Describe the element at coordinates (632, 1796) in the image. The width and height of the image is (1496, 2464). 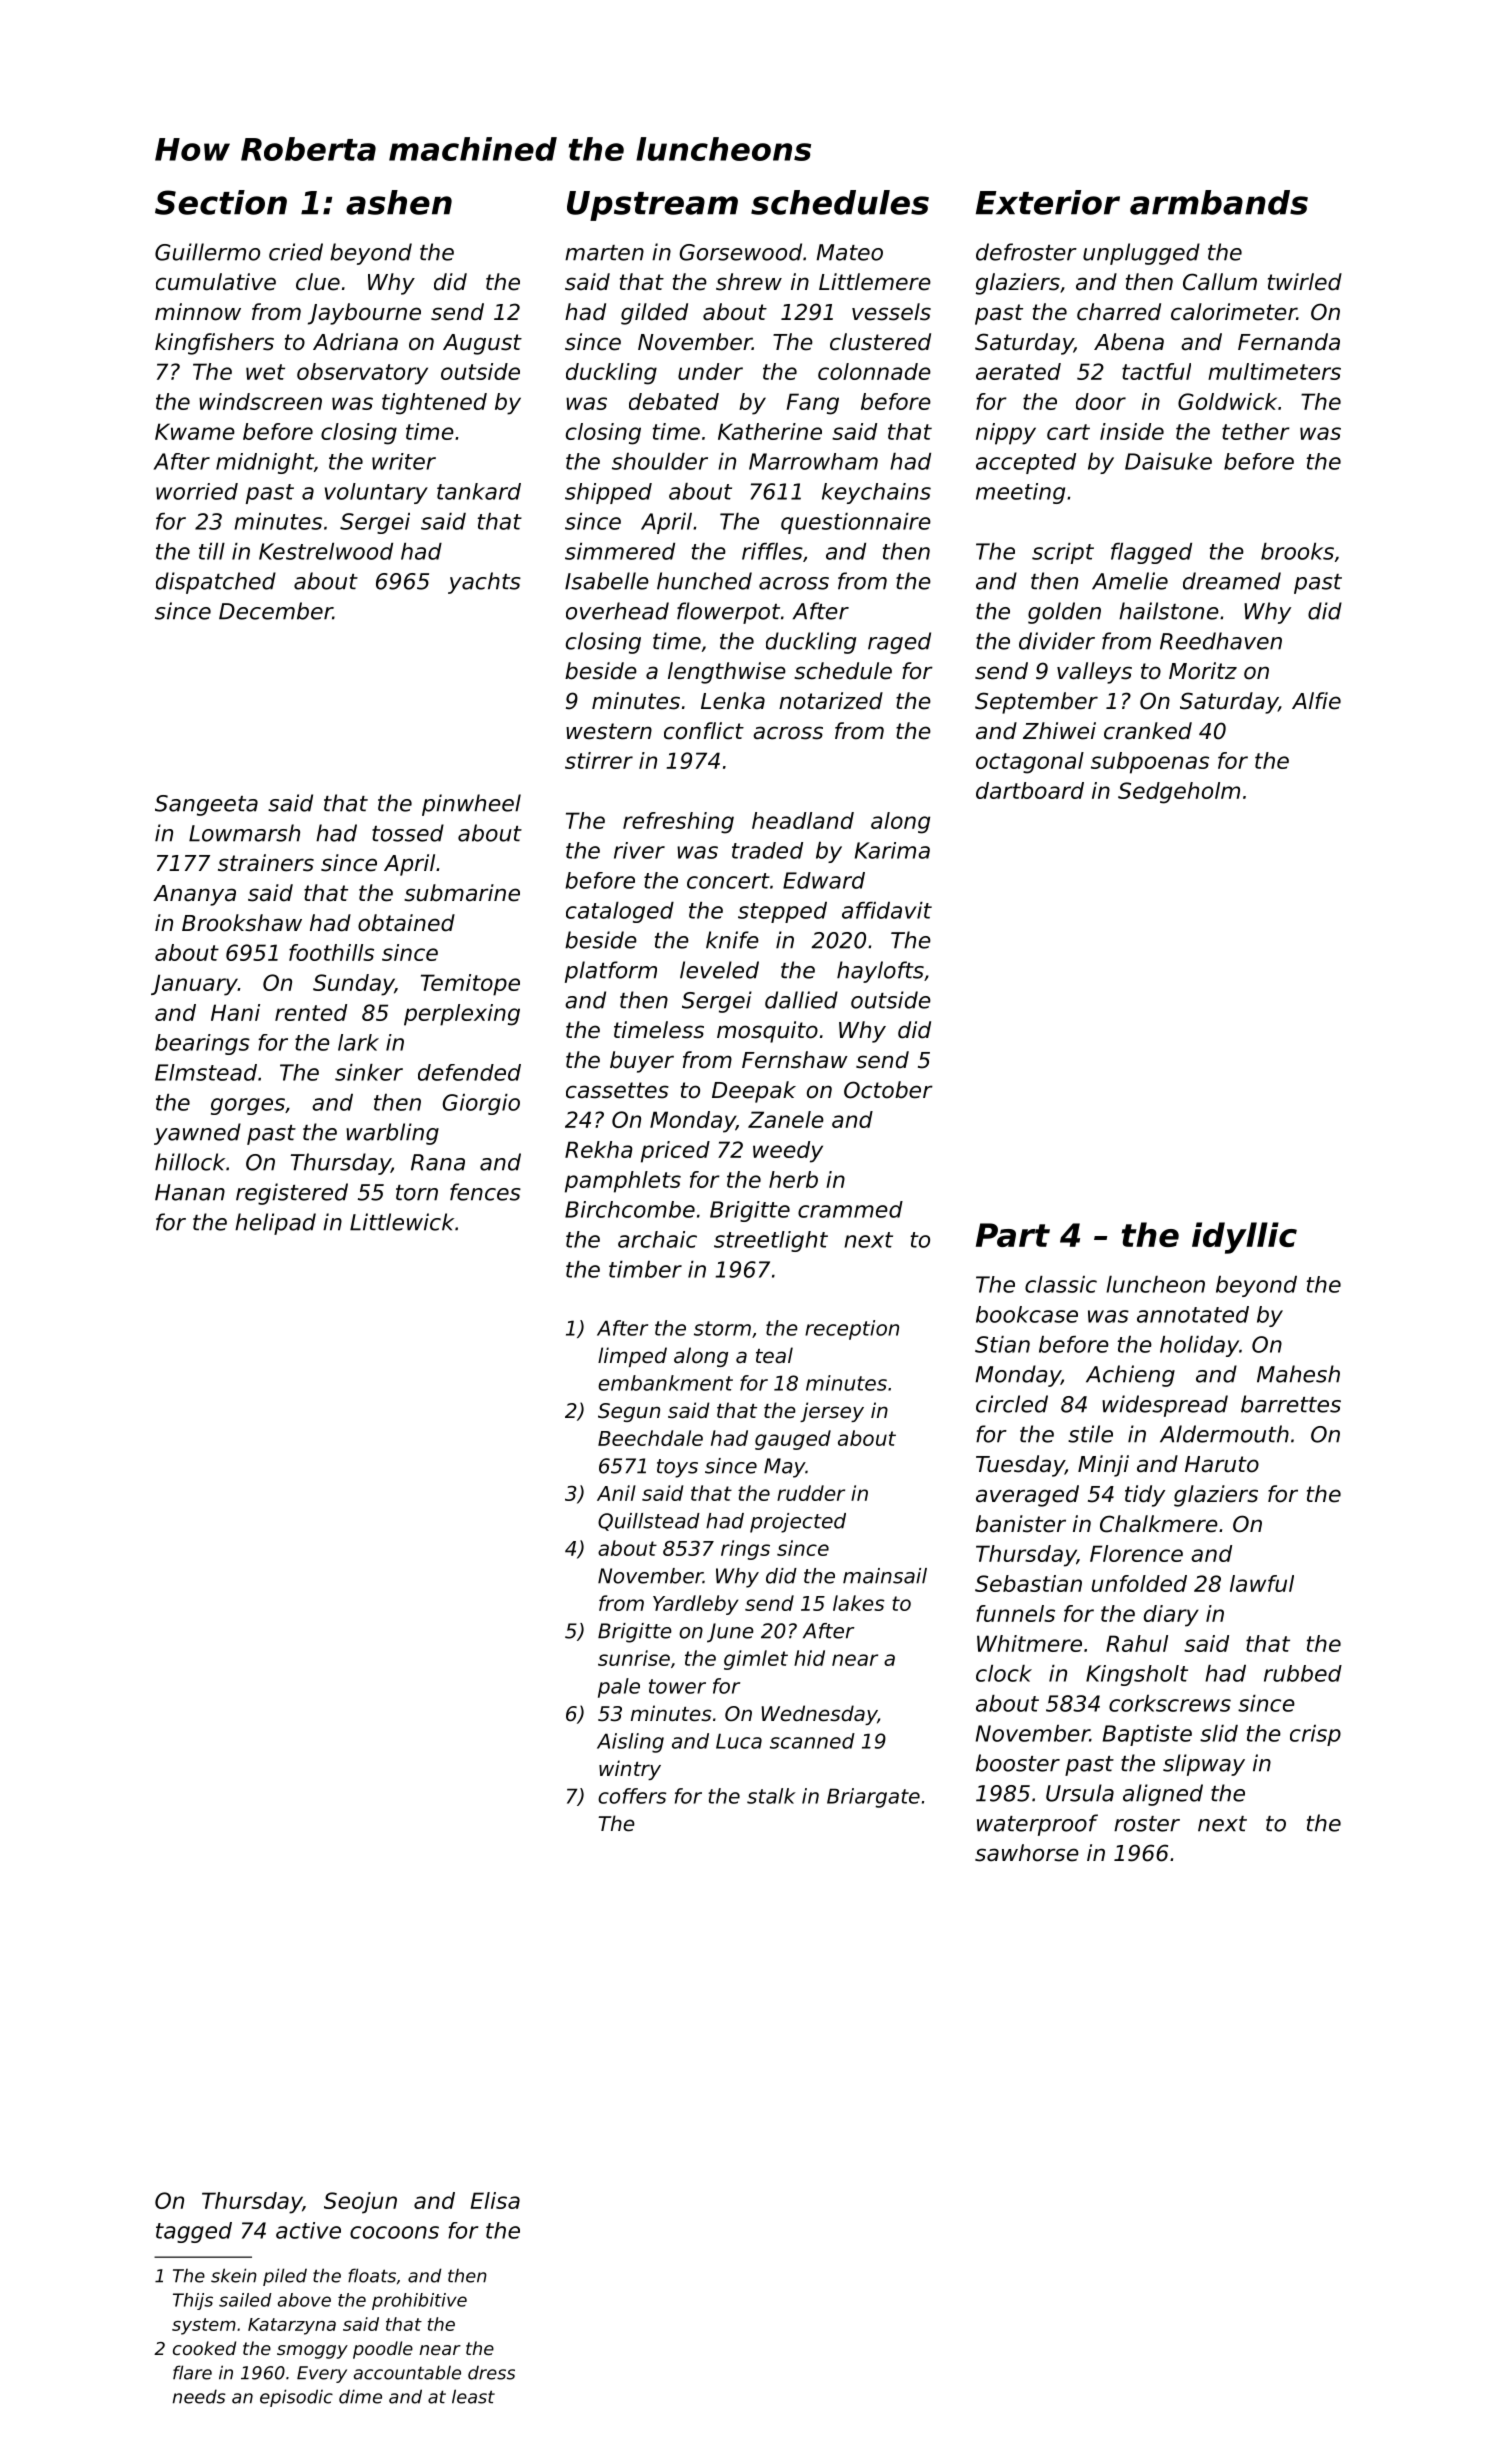
I see `coffers` at that location.
